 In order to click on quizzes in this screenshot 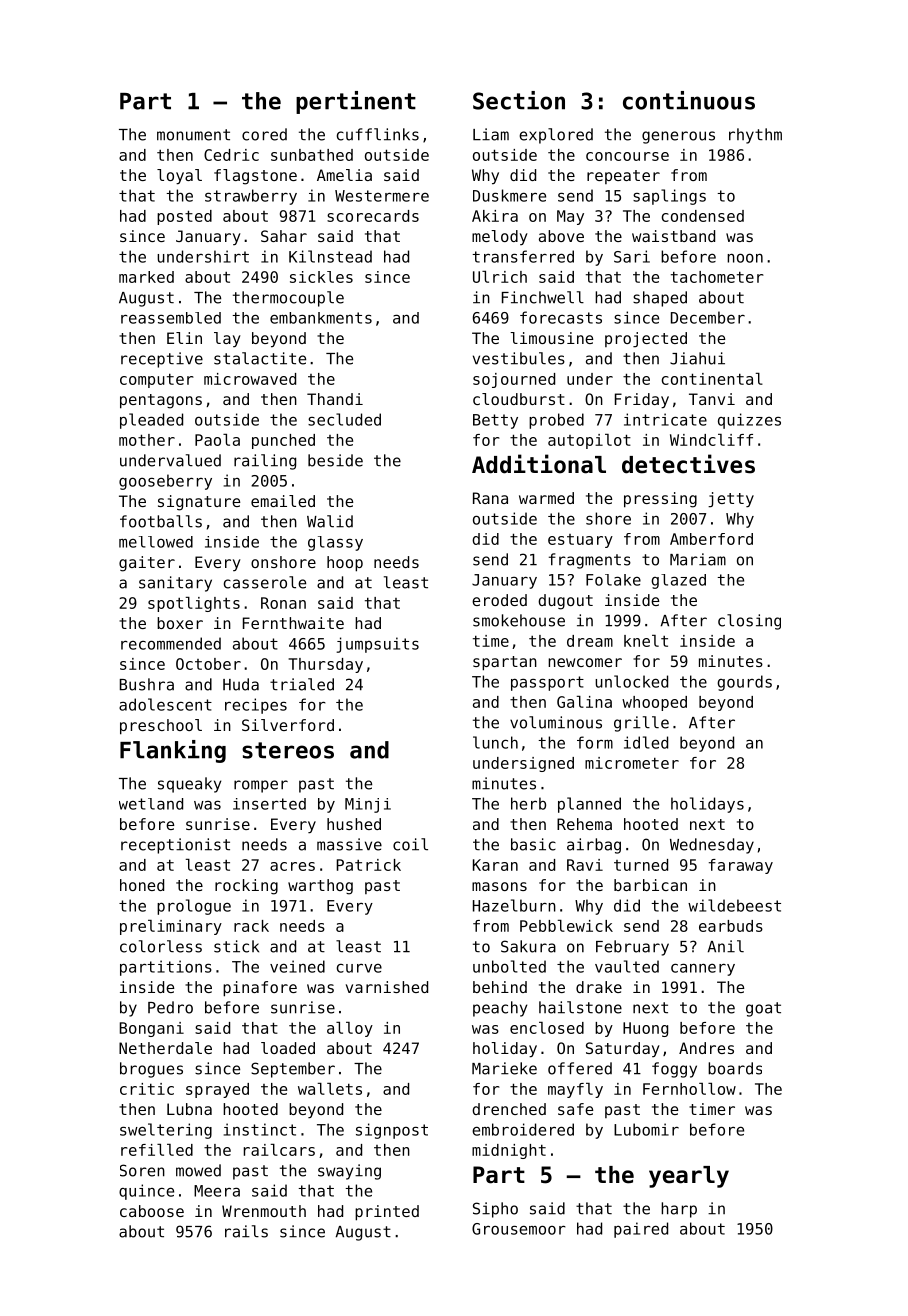, I will do `click(749, 421)`.
